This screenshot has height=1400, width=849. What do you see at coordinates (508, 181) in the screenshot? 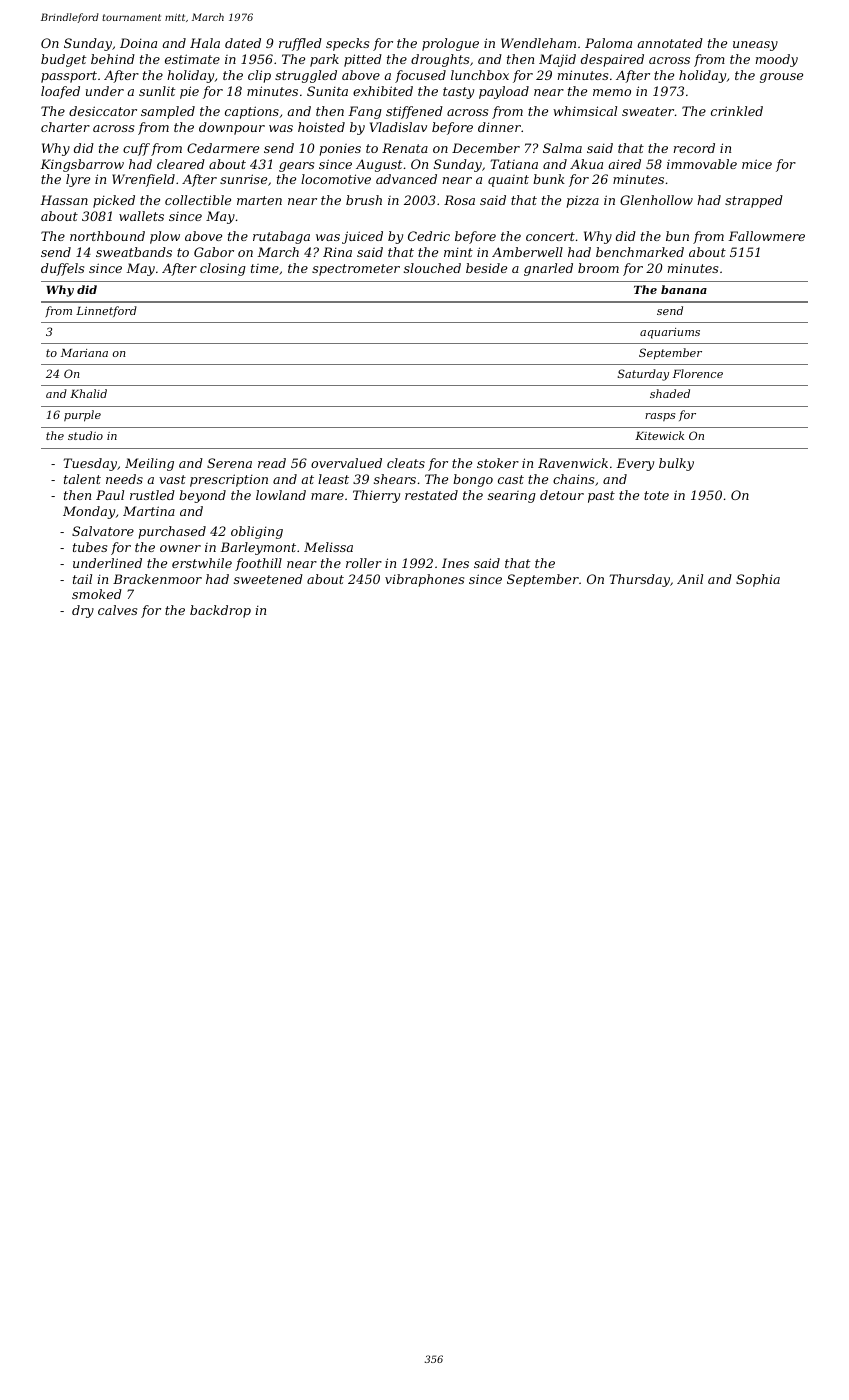
I see `quaint` at bounding box center [508, 181].
